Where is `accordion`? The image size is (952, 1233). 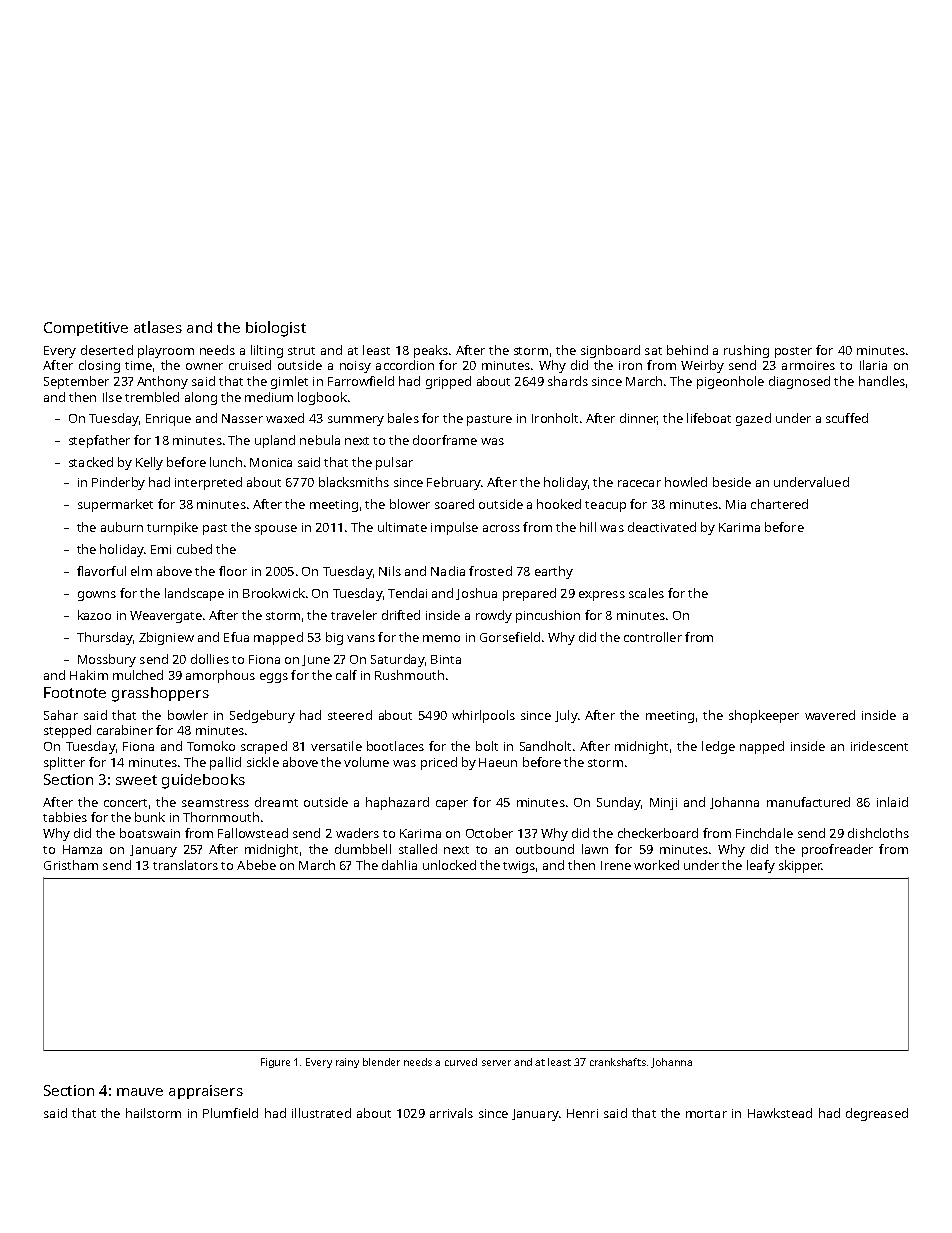 accordion is located at coordinates (405, 365).
